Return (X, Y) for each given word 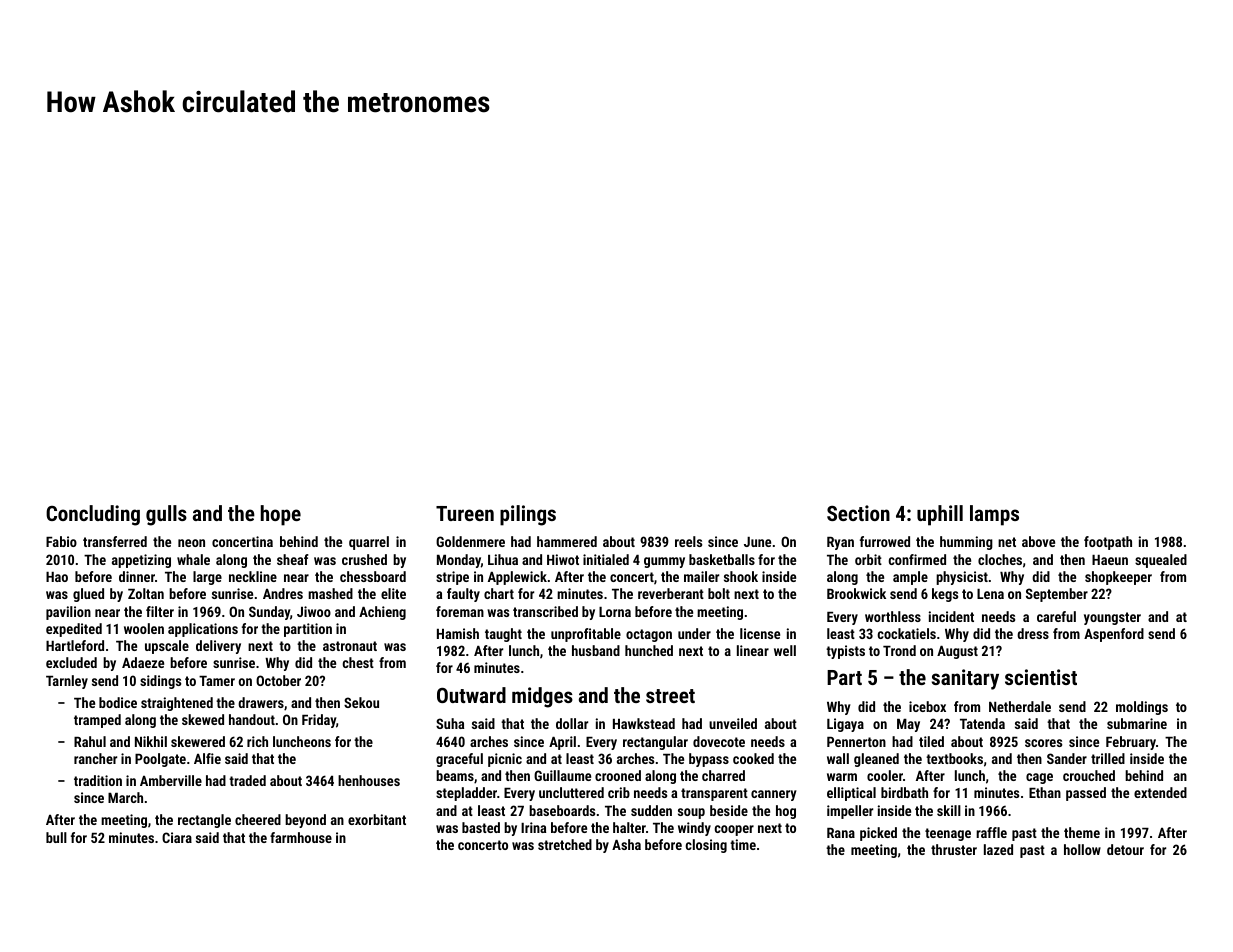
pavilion (68, 613)
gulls (166, 515)
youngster (1112, 618)
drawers (261, 702)
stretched (565, 844)
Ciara (177, 837)
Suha (450, 723)
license (760, 633)
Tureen (465, 513)
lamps (994, 515)
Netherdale (1020, 706)
